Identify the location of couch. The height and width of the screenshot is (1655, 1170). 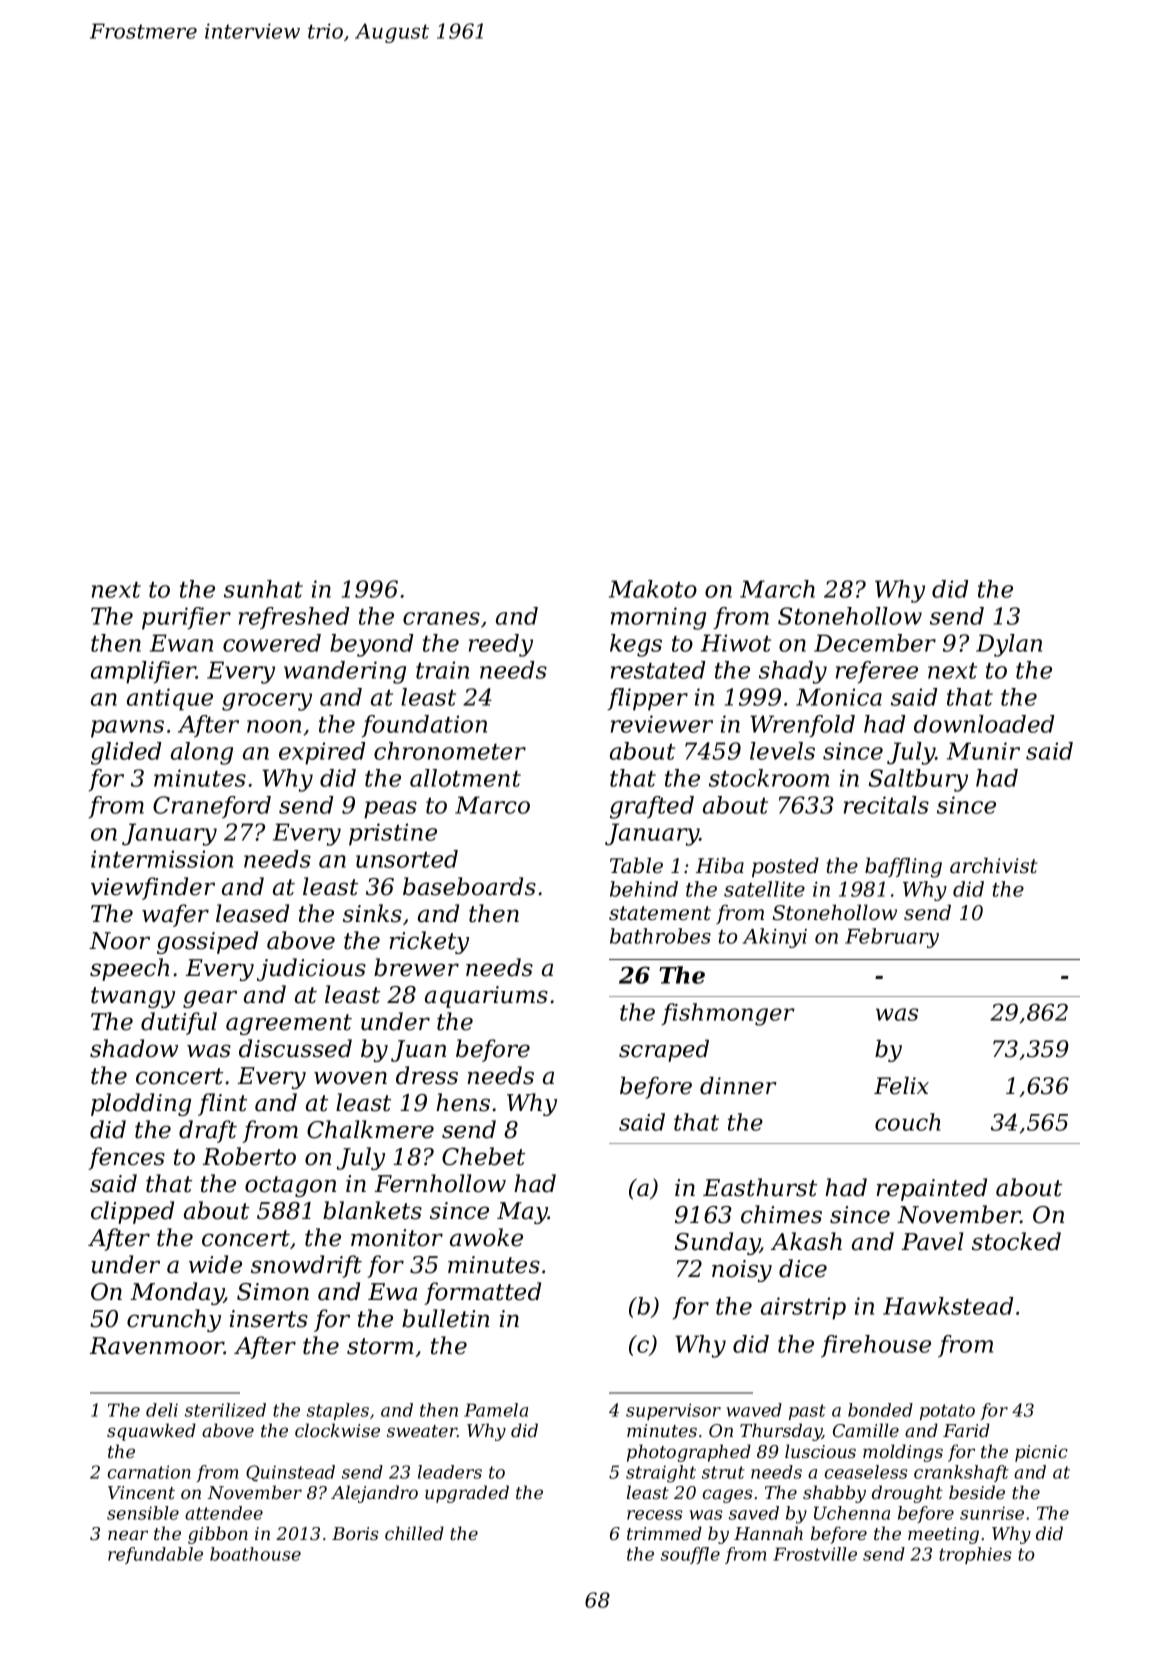
(908, 1122).
